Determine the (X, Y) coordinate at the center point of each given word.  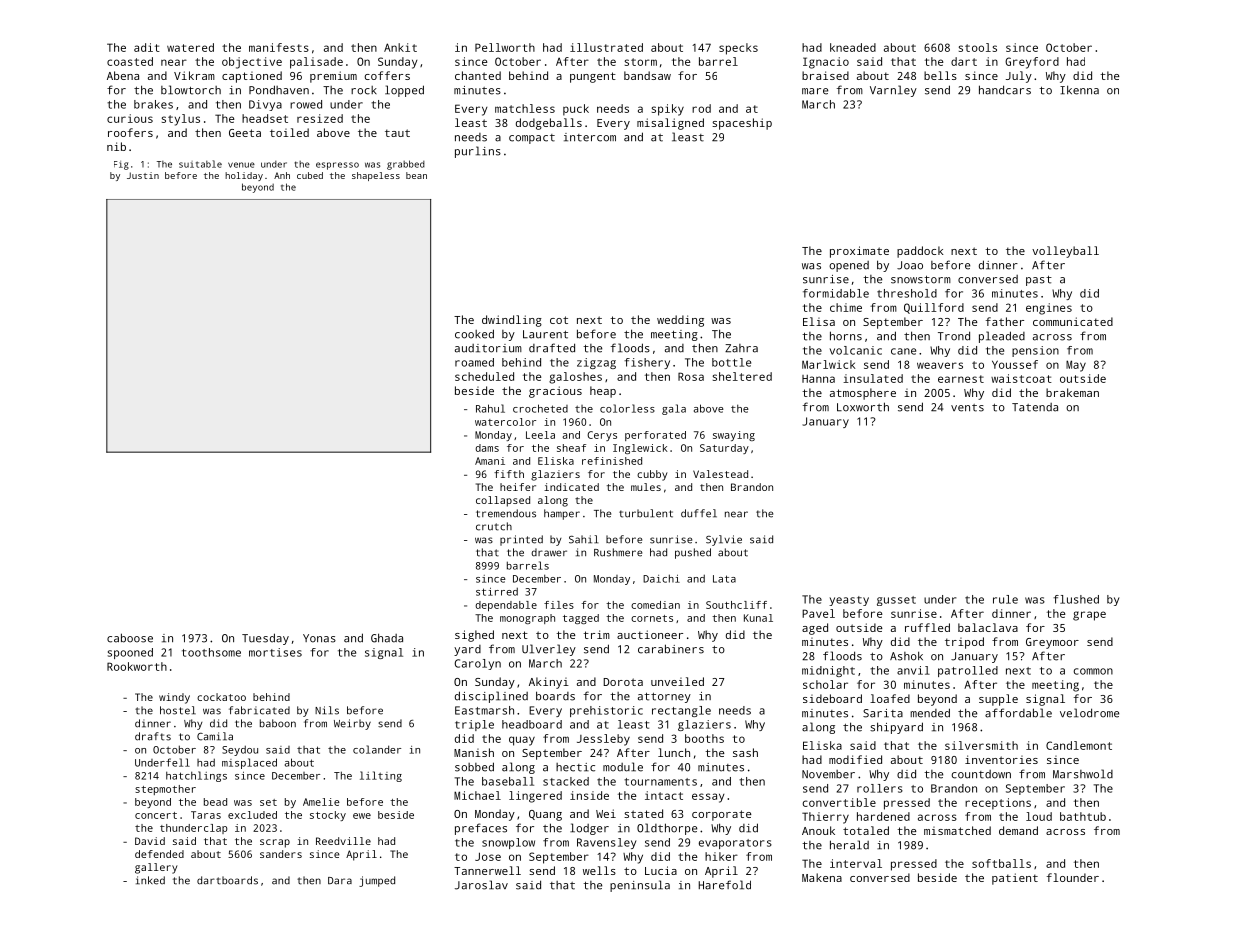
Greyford (1032, 63)
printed (521, 540)
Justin (143, 175)
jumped (377, 881)
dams (487, 448)
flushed (1076, 599)
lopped (404, 91)
